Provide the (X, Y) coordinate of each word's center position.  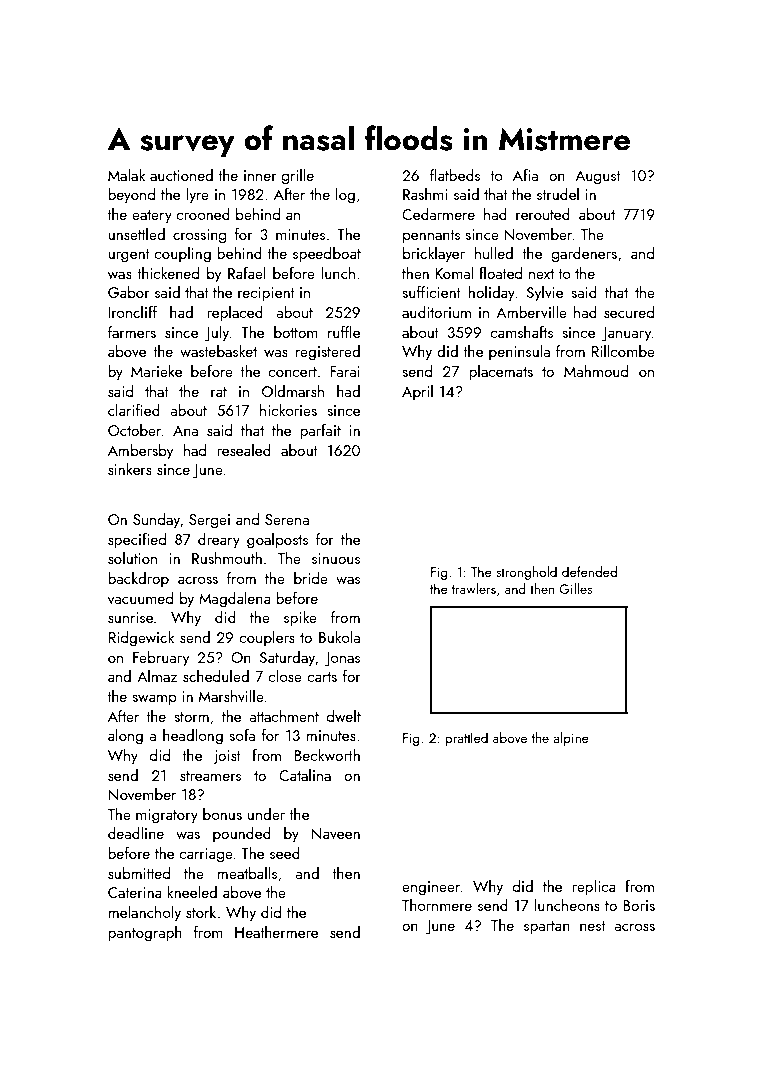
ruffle (344, 332)
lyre (197, 196)
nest (593, 926)
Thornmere (437, 905)
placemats (501, 372)
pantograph (145, 934)
